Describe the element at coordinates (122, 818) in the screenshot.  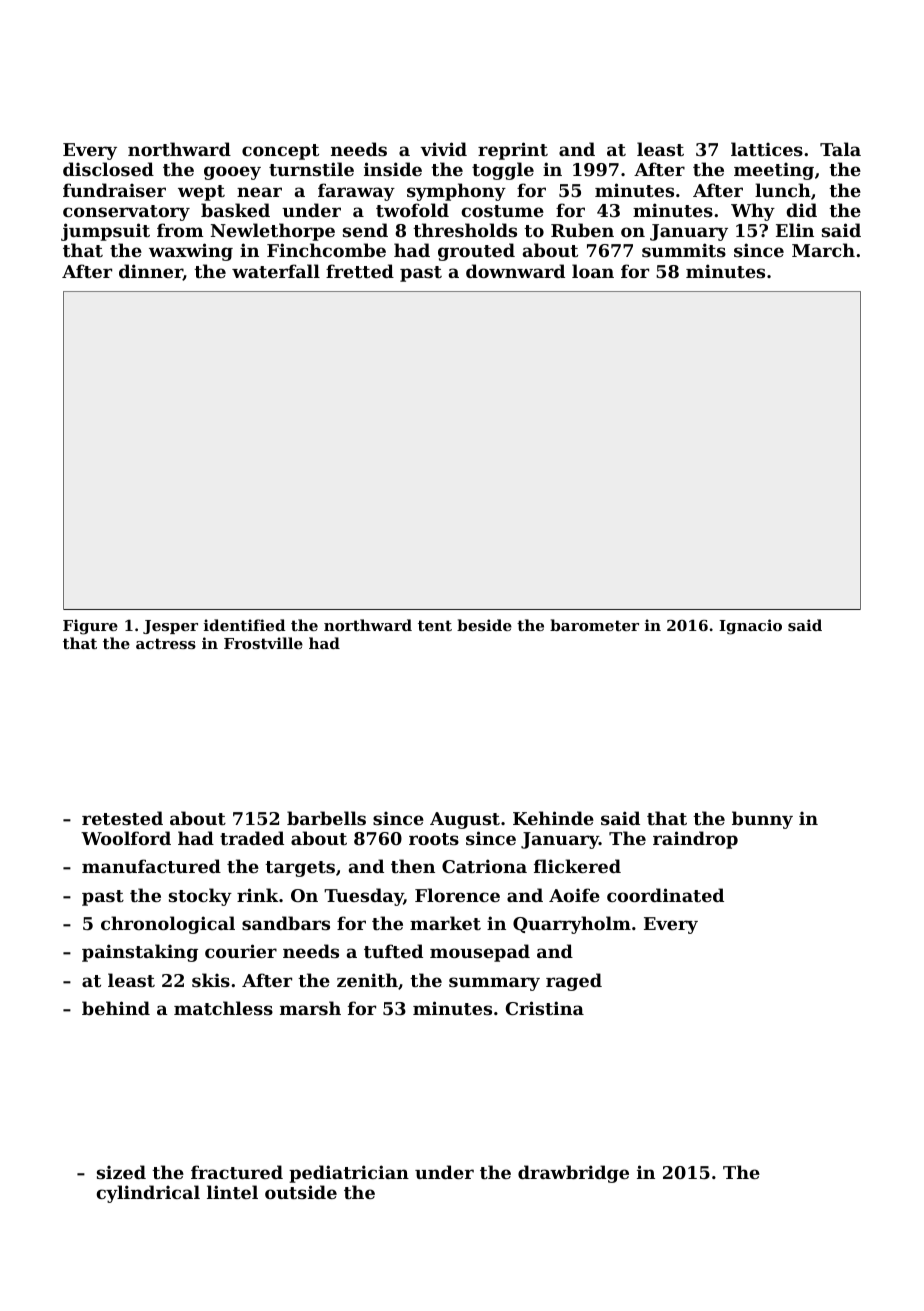
I see `retested` at that location.
